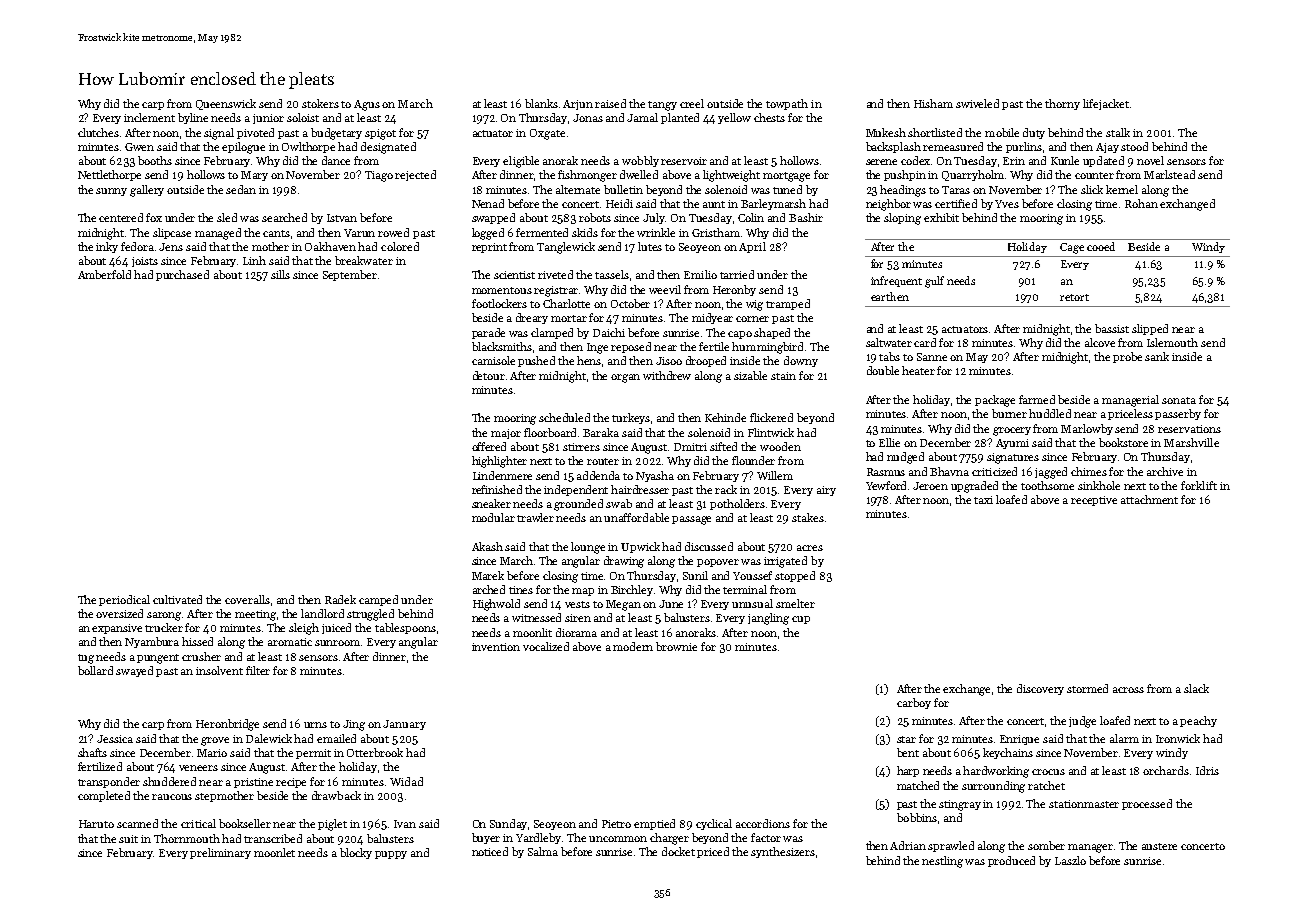 This screenshot has width=1308, height=924. Describe the element at coordinates (128, 839) in the screenshot. I see `suit` at that location.
